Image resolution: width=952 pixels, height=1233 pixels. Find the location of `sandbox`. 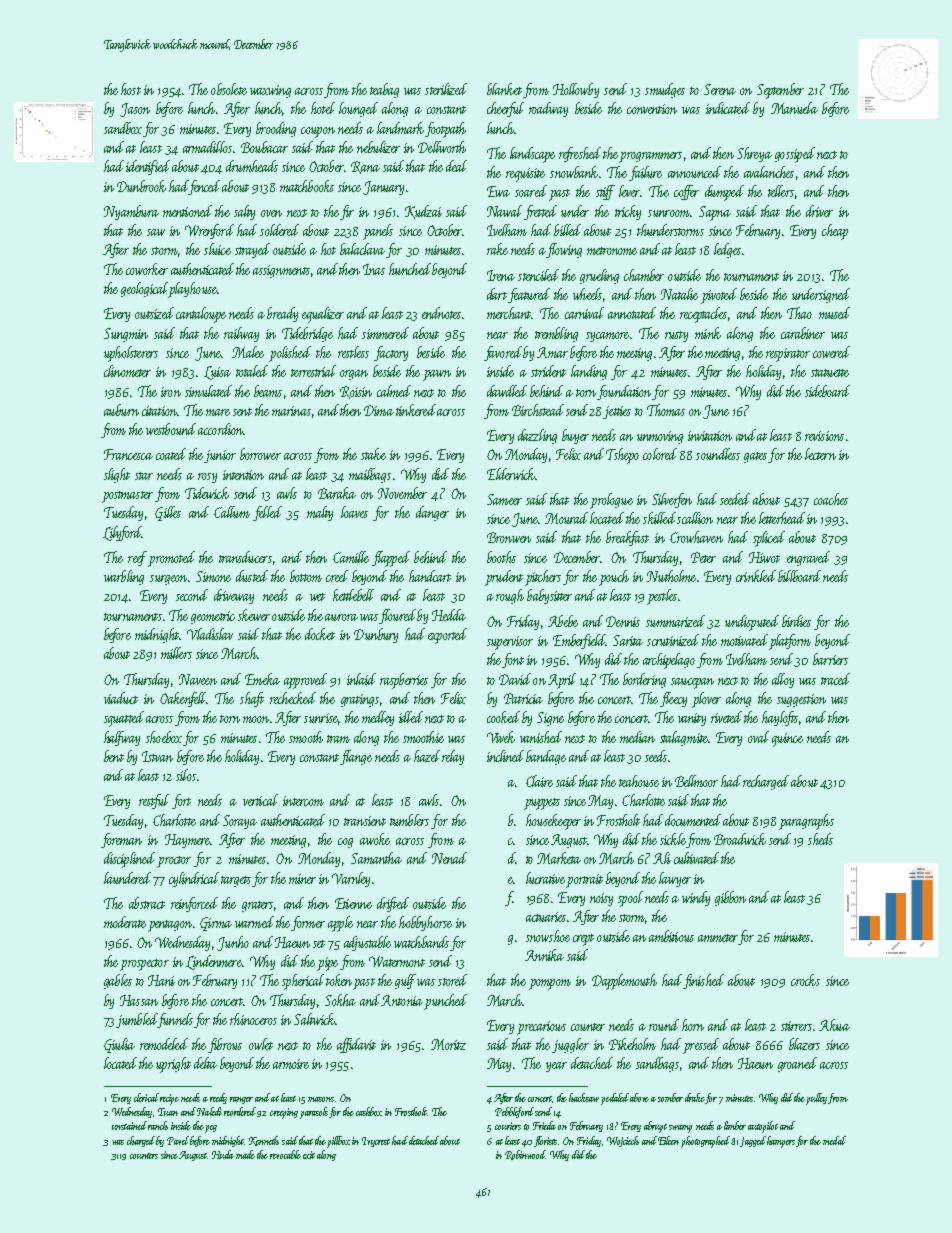

sandbox is located at coordinates (123, 128).
